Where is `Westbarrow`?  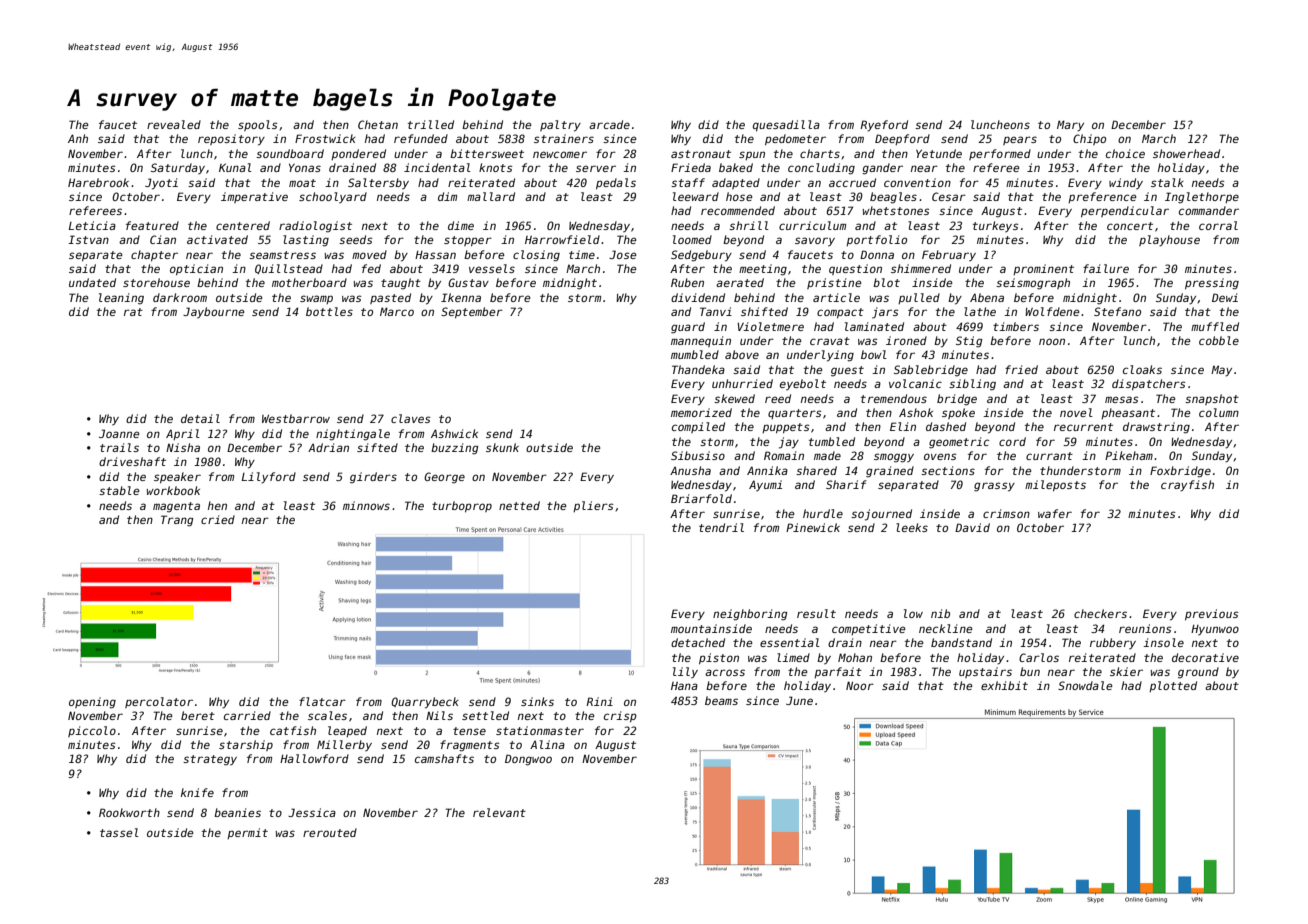 Westbarrow is located at coordinates (296, 418).
